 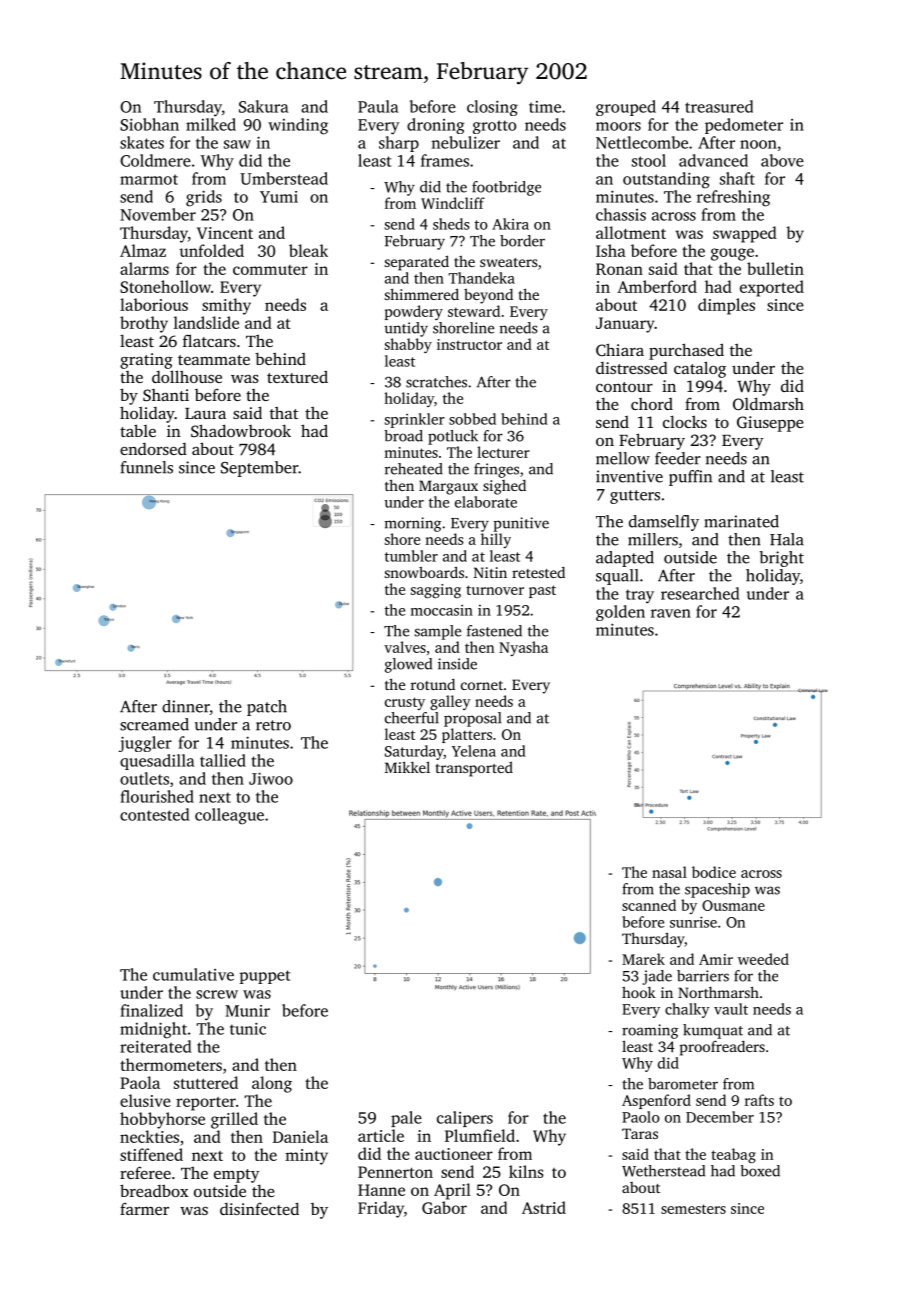 I want to click on bodice, so click(x=714, y=872).
